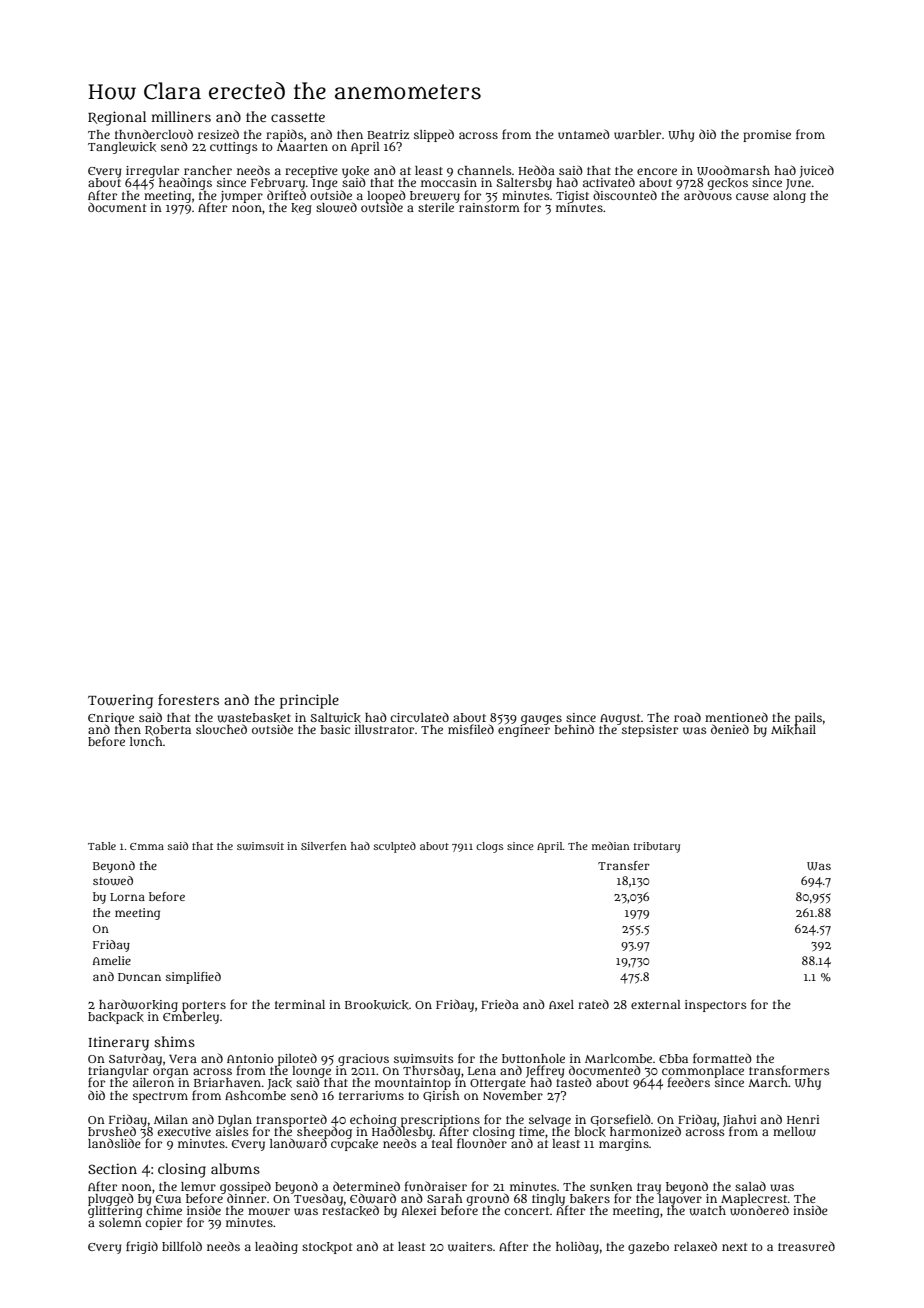  I want to click on discounted, so click(625, 195).
